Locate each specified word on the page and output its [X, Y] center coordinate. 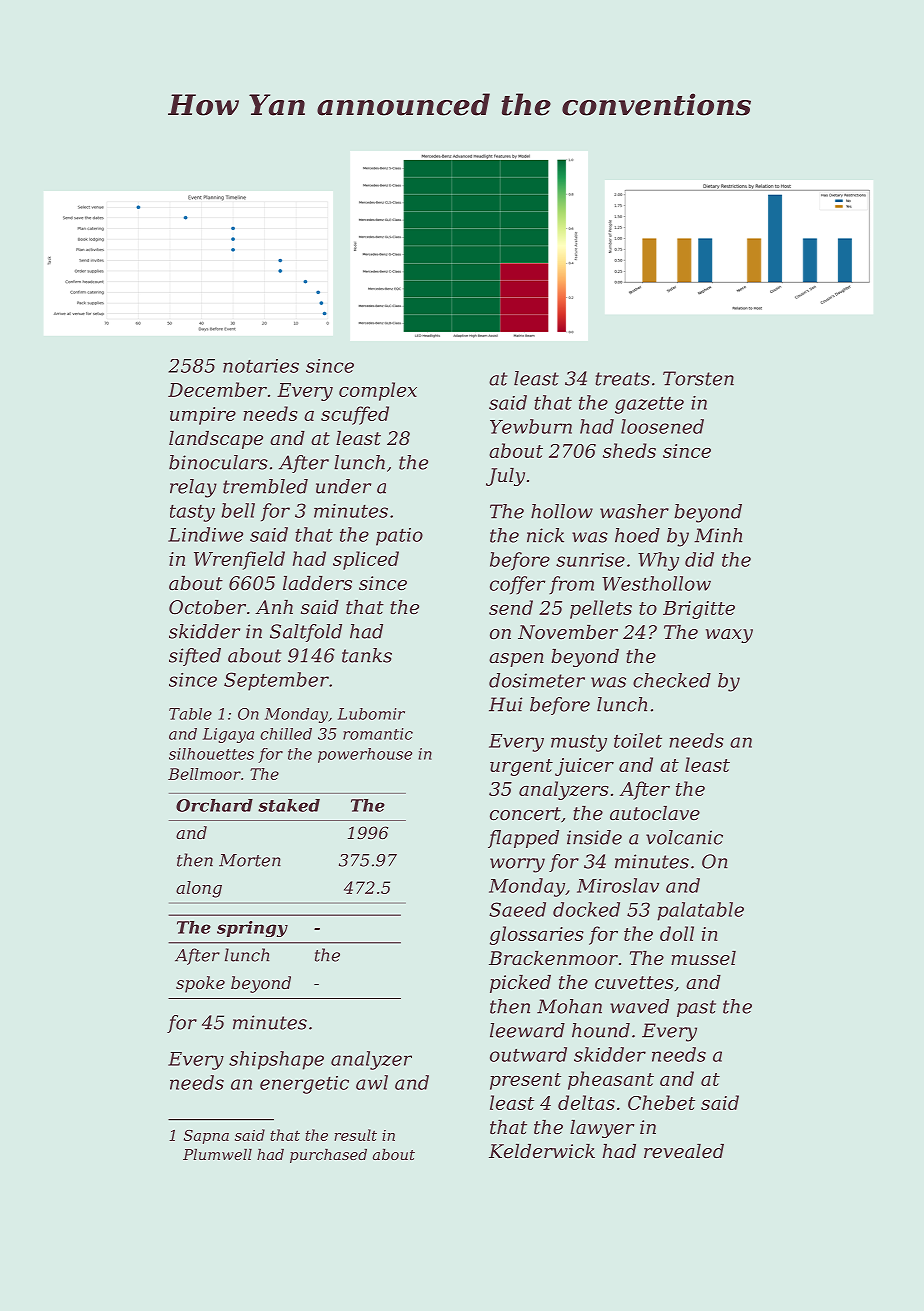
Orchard [214, 805]
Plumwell [217, 1154]
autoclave [655, 813]
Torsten [698, 378]
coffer [517, 585]
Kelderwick [542, 1151]
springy [252, 929]
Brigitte [699, 610]
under [343, 486]
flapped [523, 839]
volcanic [684, 837]
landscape [216, 440]
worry [517, 865]
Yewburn [531, 426]
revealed [684, 1151]
